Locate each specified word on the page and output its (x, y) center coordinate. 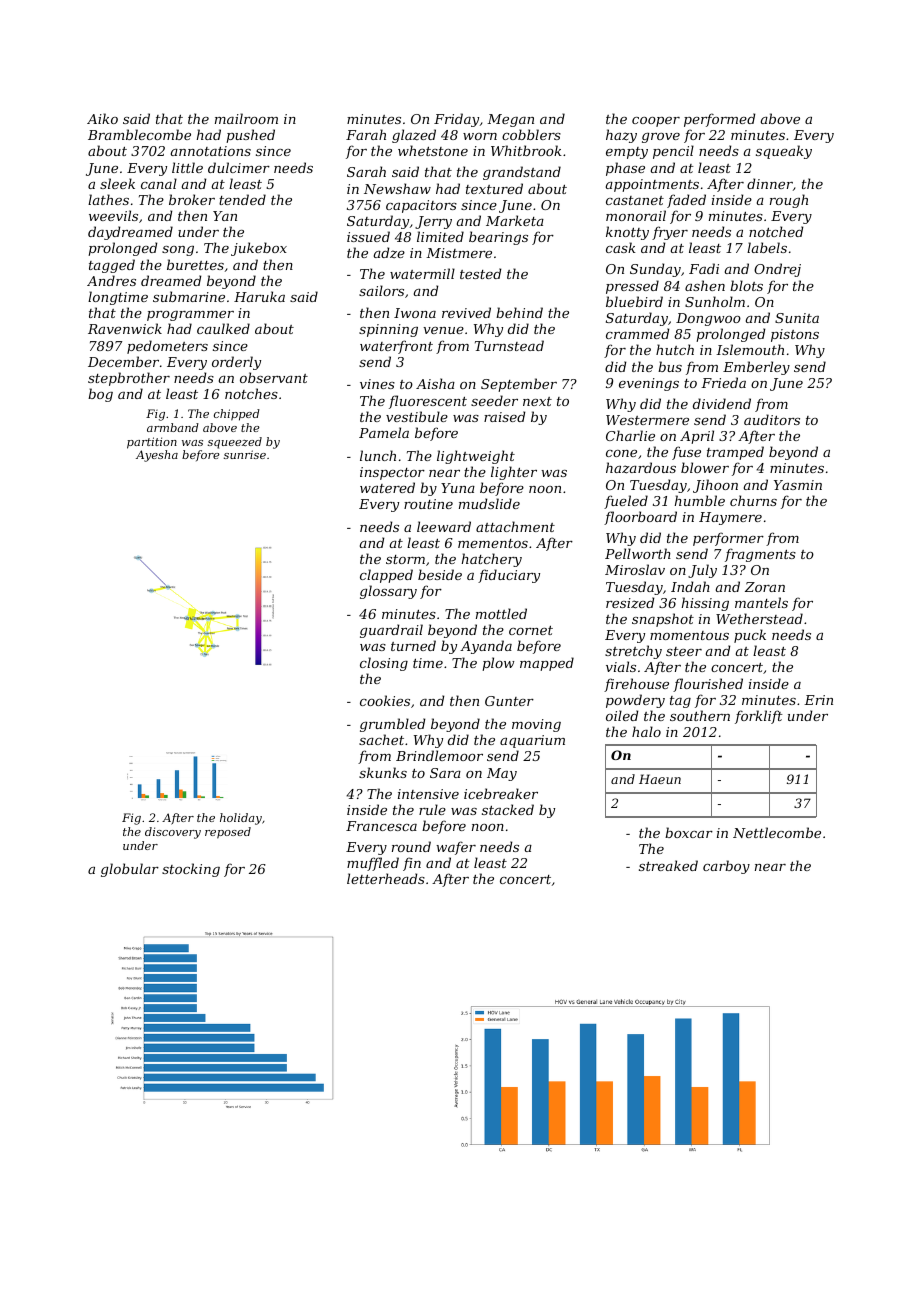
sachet (381, 739)
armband (173, 427)
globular (130, 870)
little (187, 167)
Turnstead (509, 345)
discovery (173, 833)
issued (368, 236)
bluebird (634, 301)
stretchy (633, 652)
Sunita (797, 318)
